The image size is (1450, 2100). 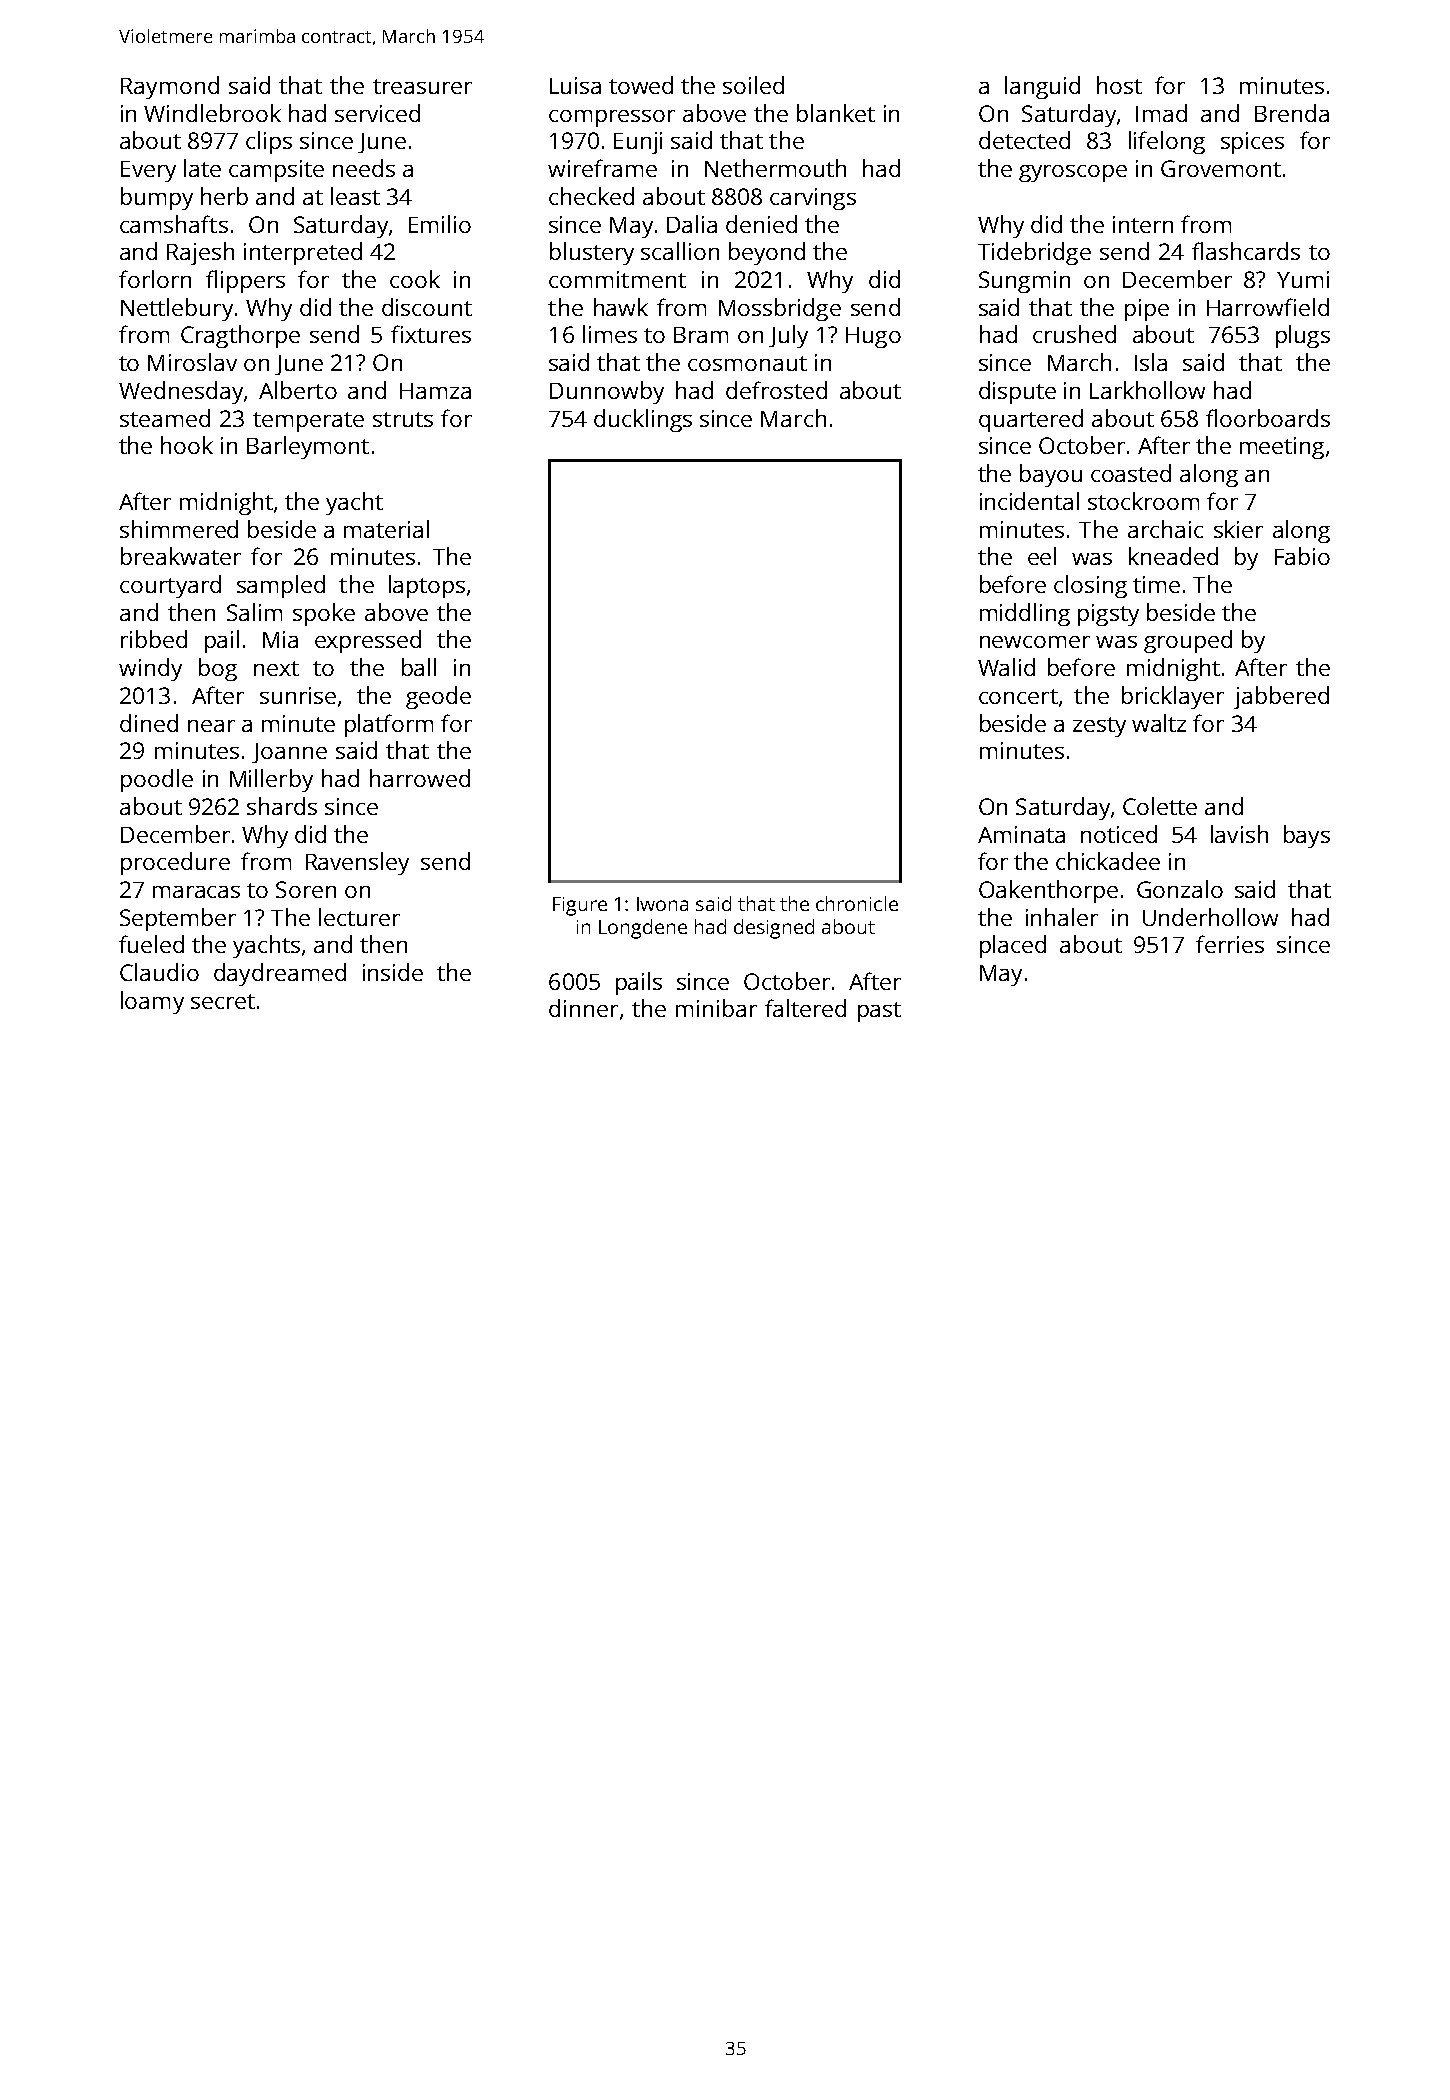 I want to click on discount, so click(x=427, y=307).
